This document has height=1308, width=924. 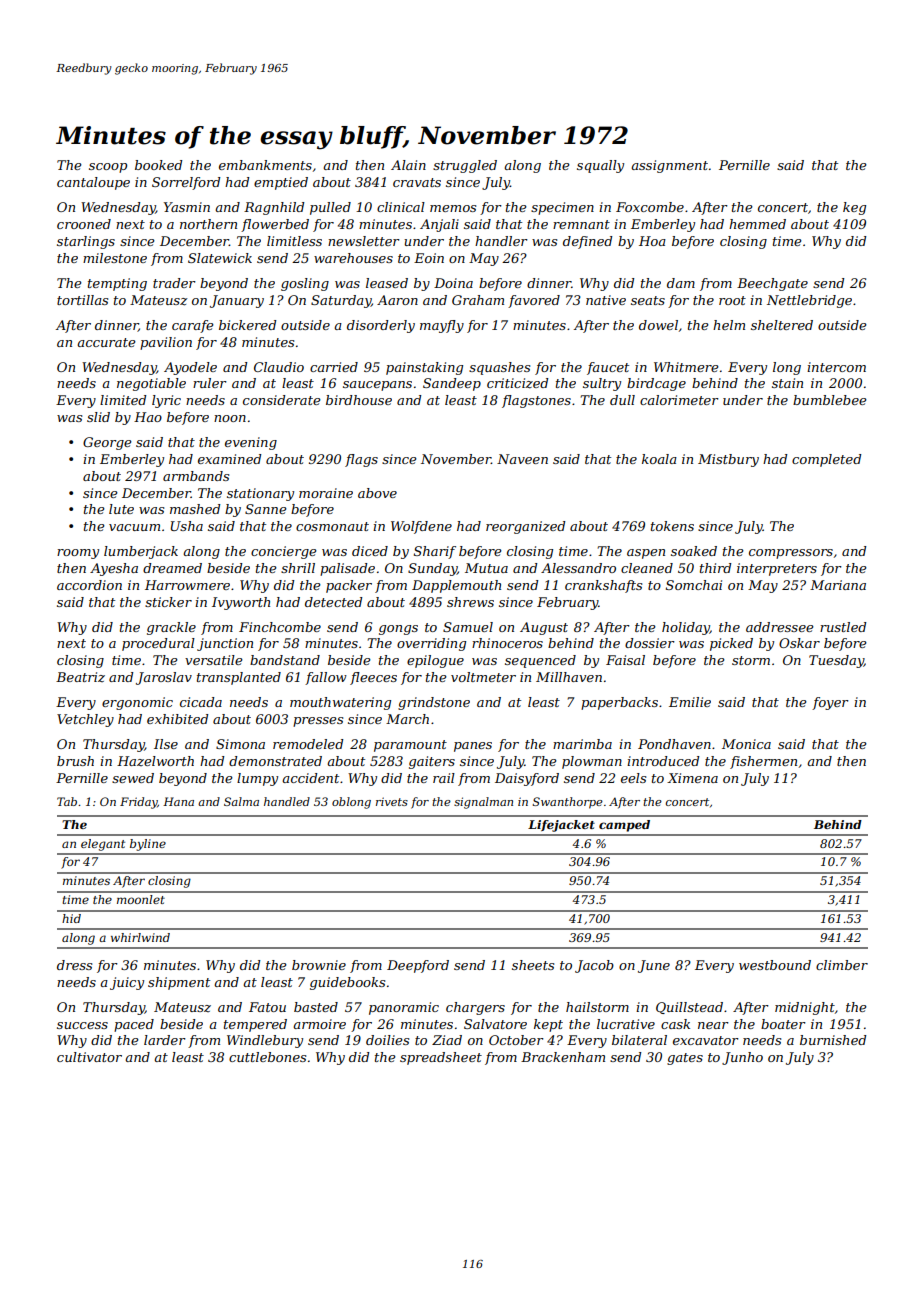 What do you see at coordinates (158, 644) in the document?
I see `procedural` at bounding box center [158, 644].
